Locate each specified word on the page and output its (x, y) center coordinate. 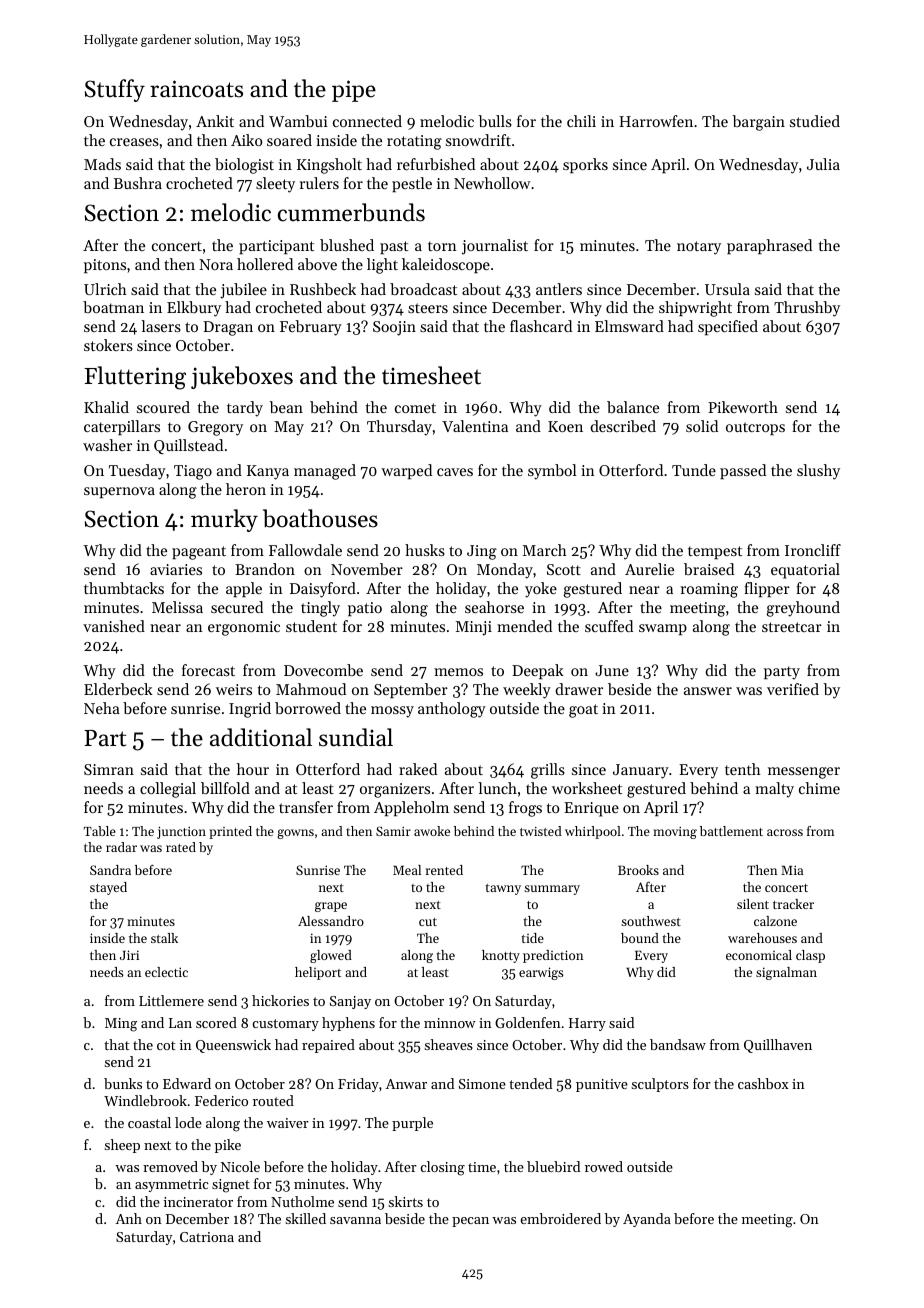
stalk (164, 938)
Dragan (228, 328)
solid (702, 426)
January (641, 771)
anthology (452, 710)
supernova (119, 492)
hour (253, 769)
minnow (450, 1023)
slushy (818, 472)
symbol (552, 472)
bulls (495, 121)
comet (415, 408)
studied (815, 121)
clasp (810, 956)
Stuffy (115, 90)
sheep (122, 1146)
